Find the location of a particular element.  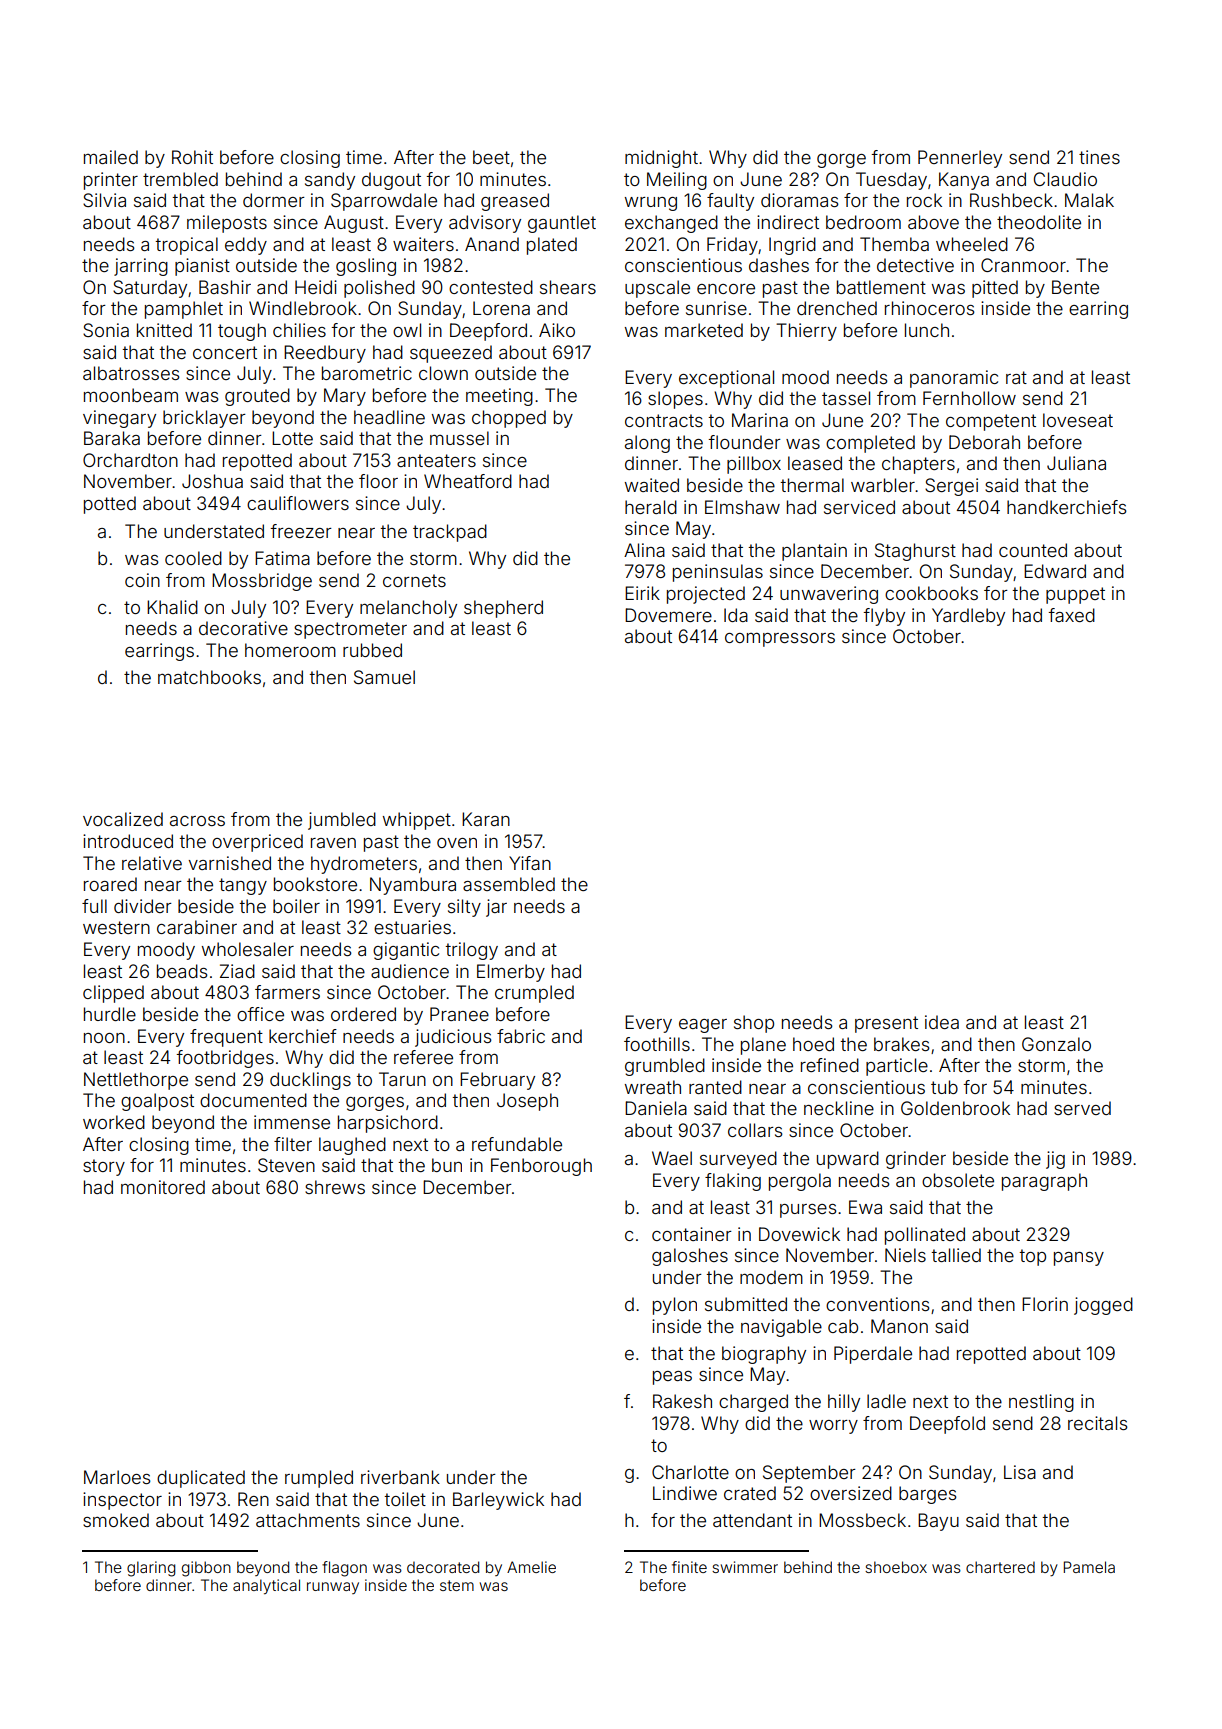

roared is located at coordinates (110, 884).
